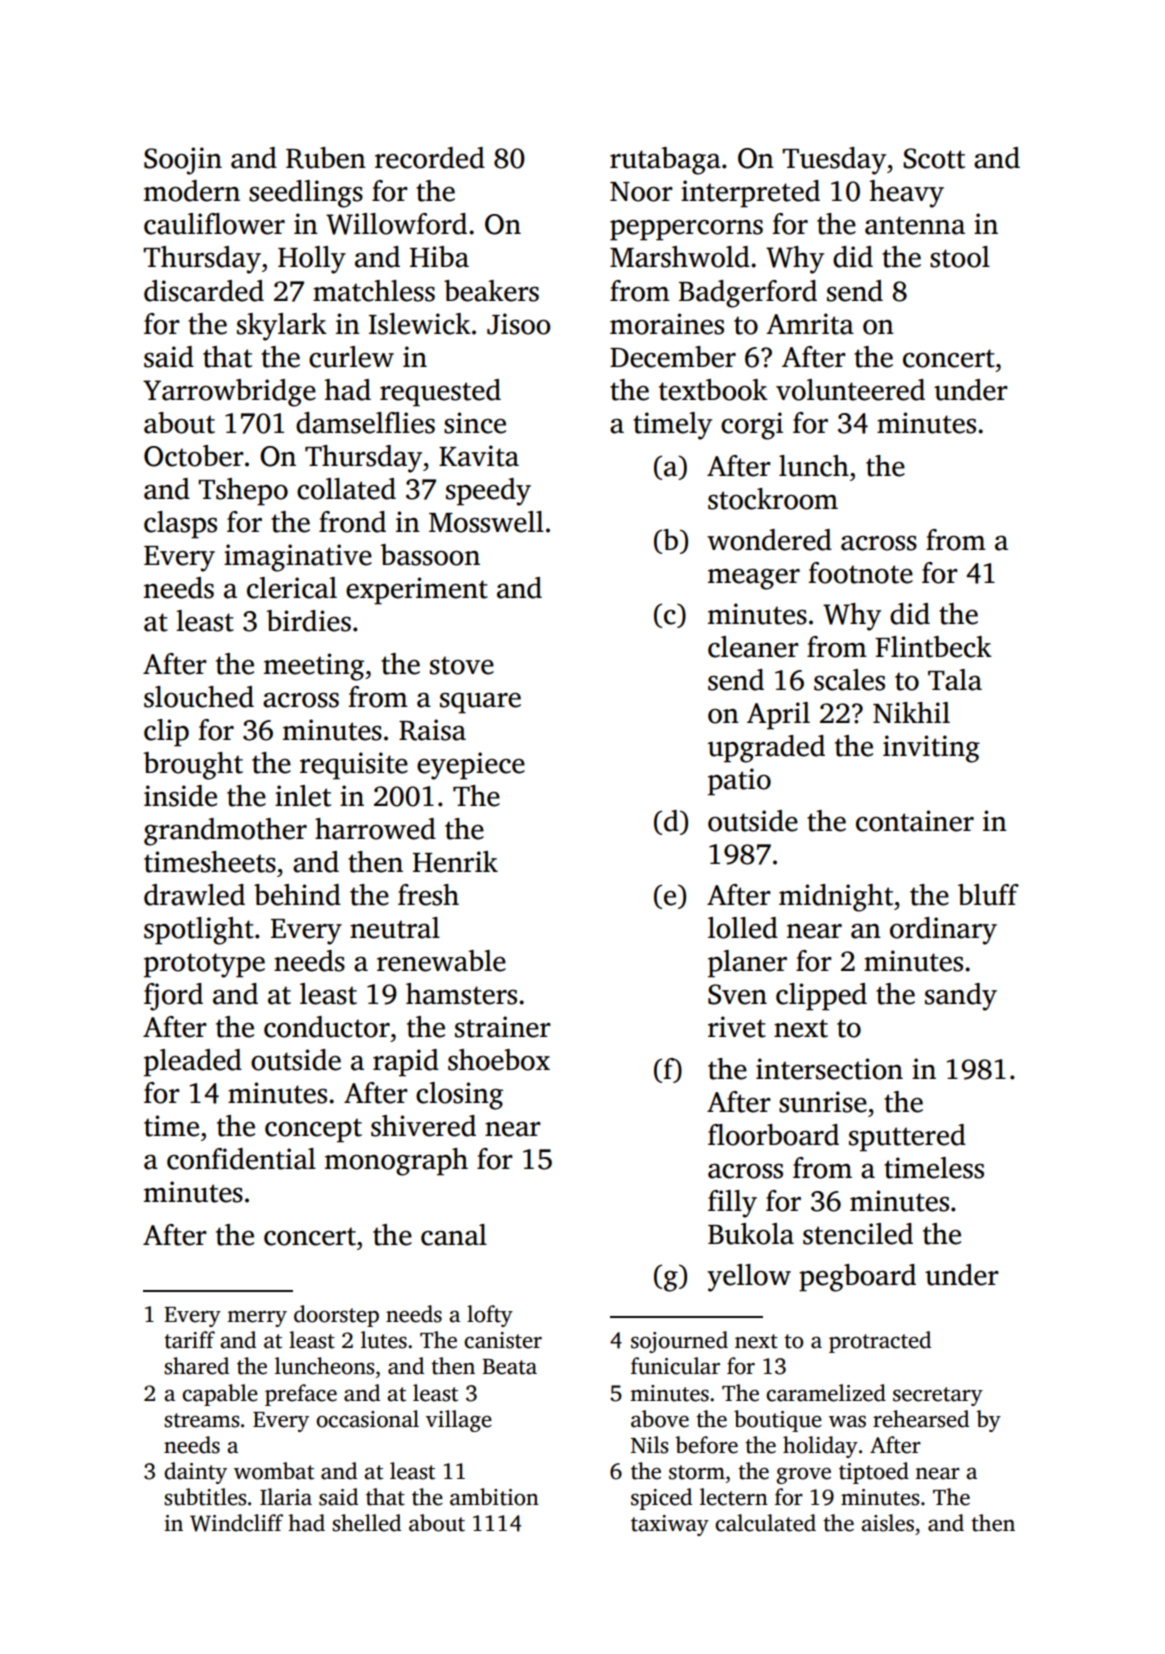 This screenshot has width=1165, height=1654. Describe the element at coordinates (834, 161) in the screenshot. I see `Tuesday` at that location.
